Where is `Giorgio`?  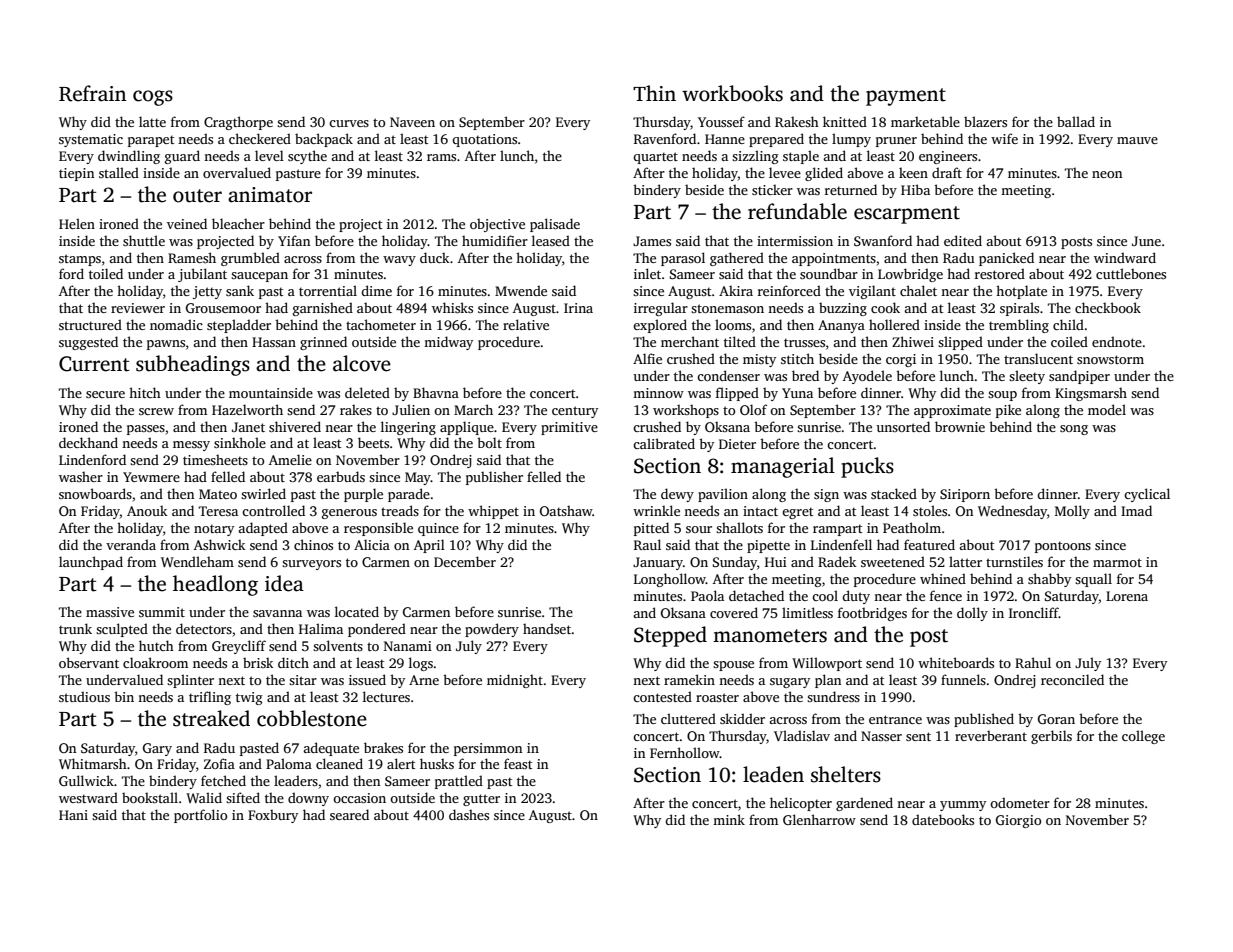 Giorgio is located at coordinates (1018, 821).
